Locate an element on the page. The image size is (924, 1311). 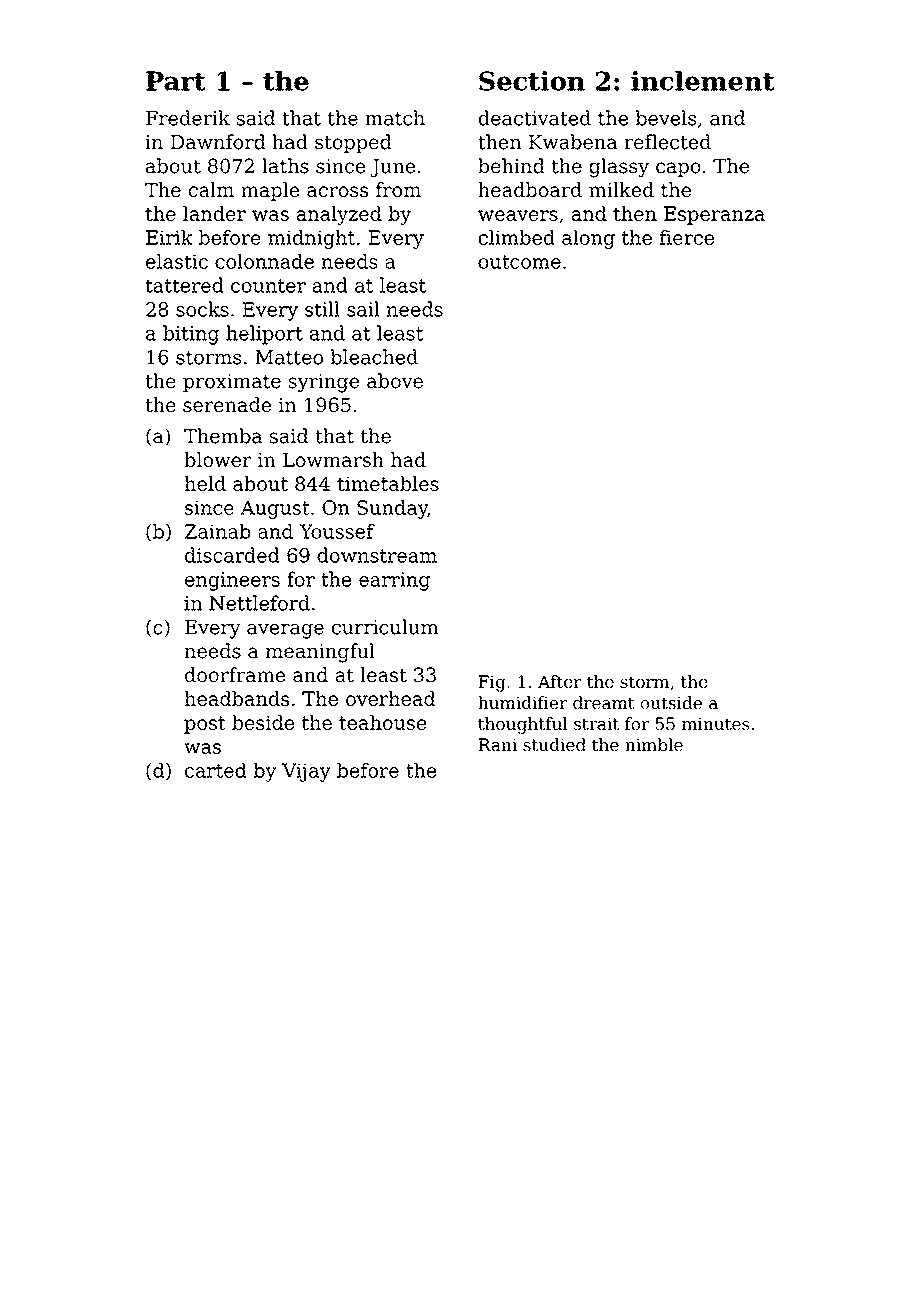
fierce is located at coordinates (686, 237).
